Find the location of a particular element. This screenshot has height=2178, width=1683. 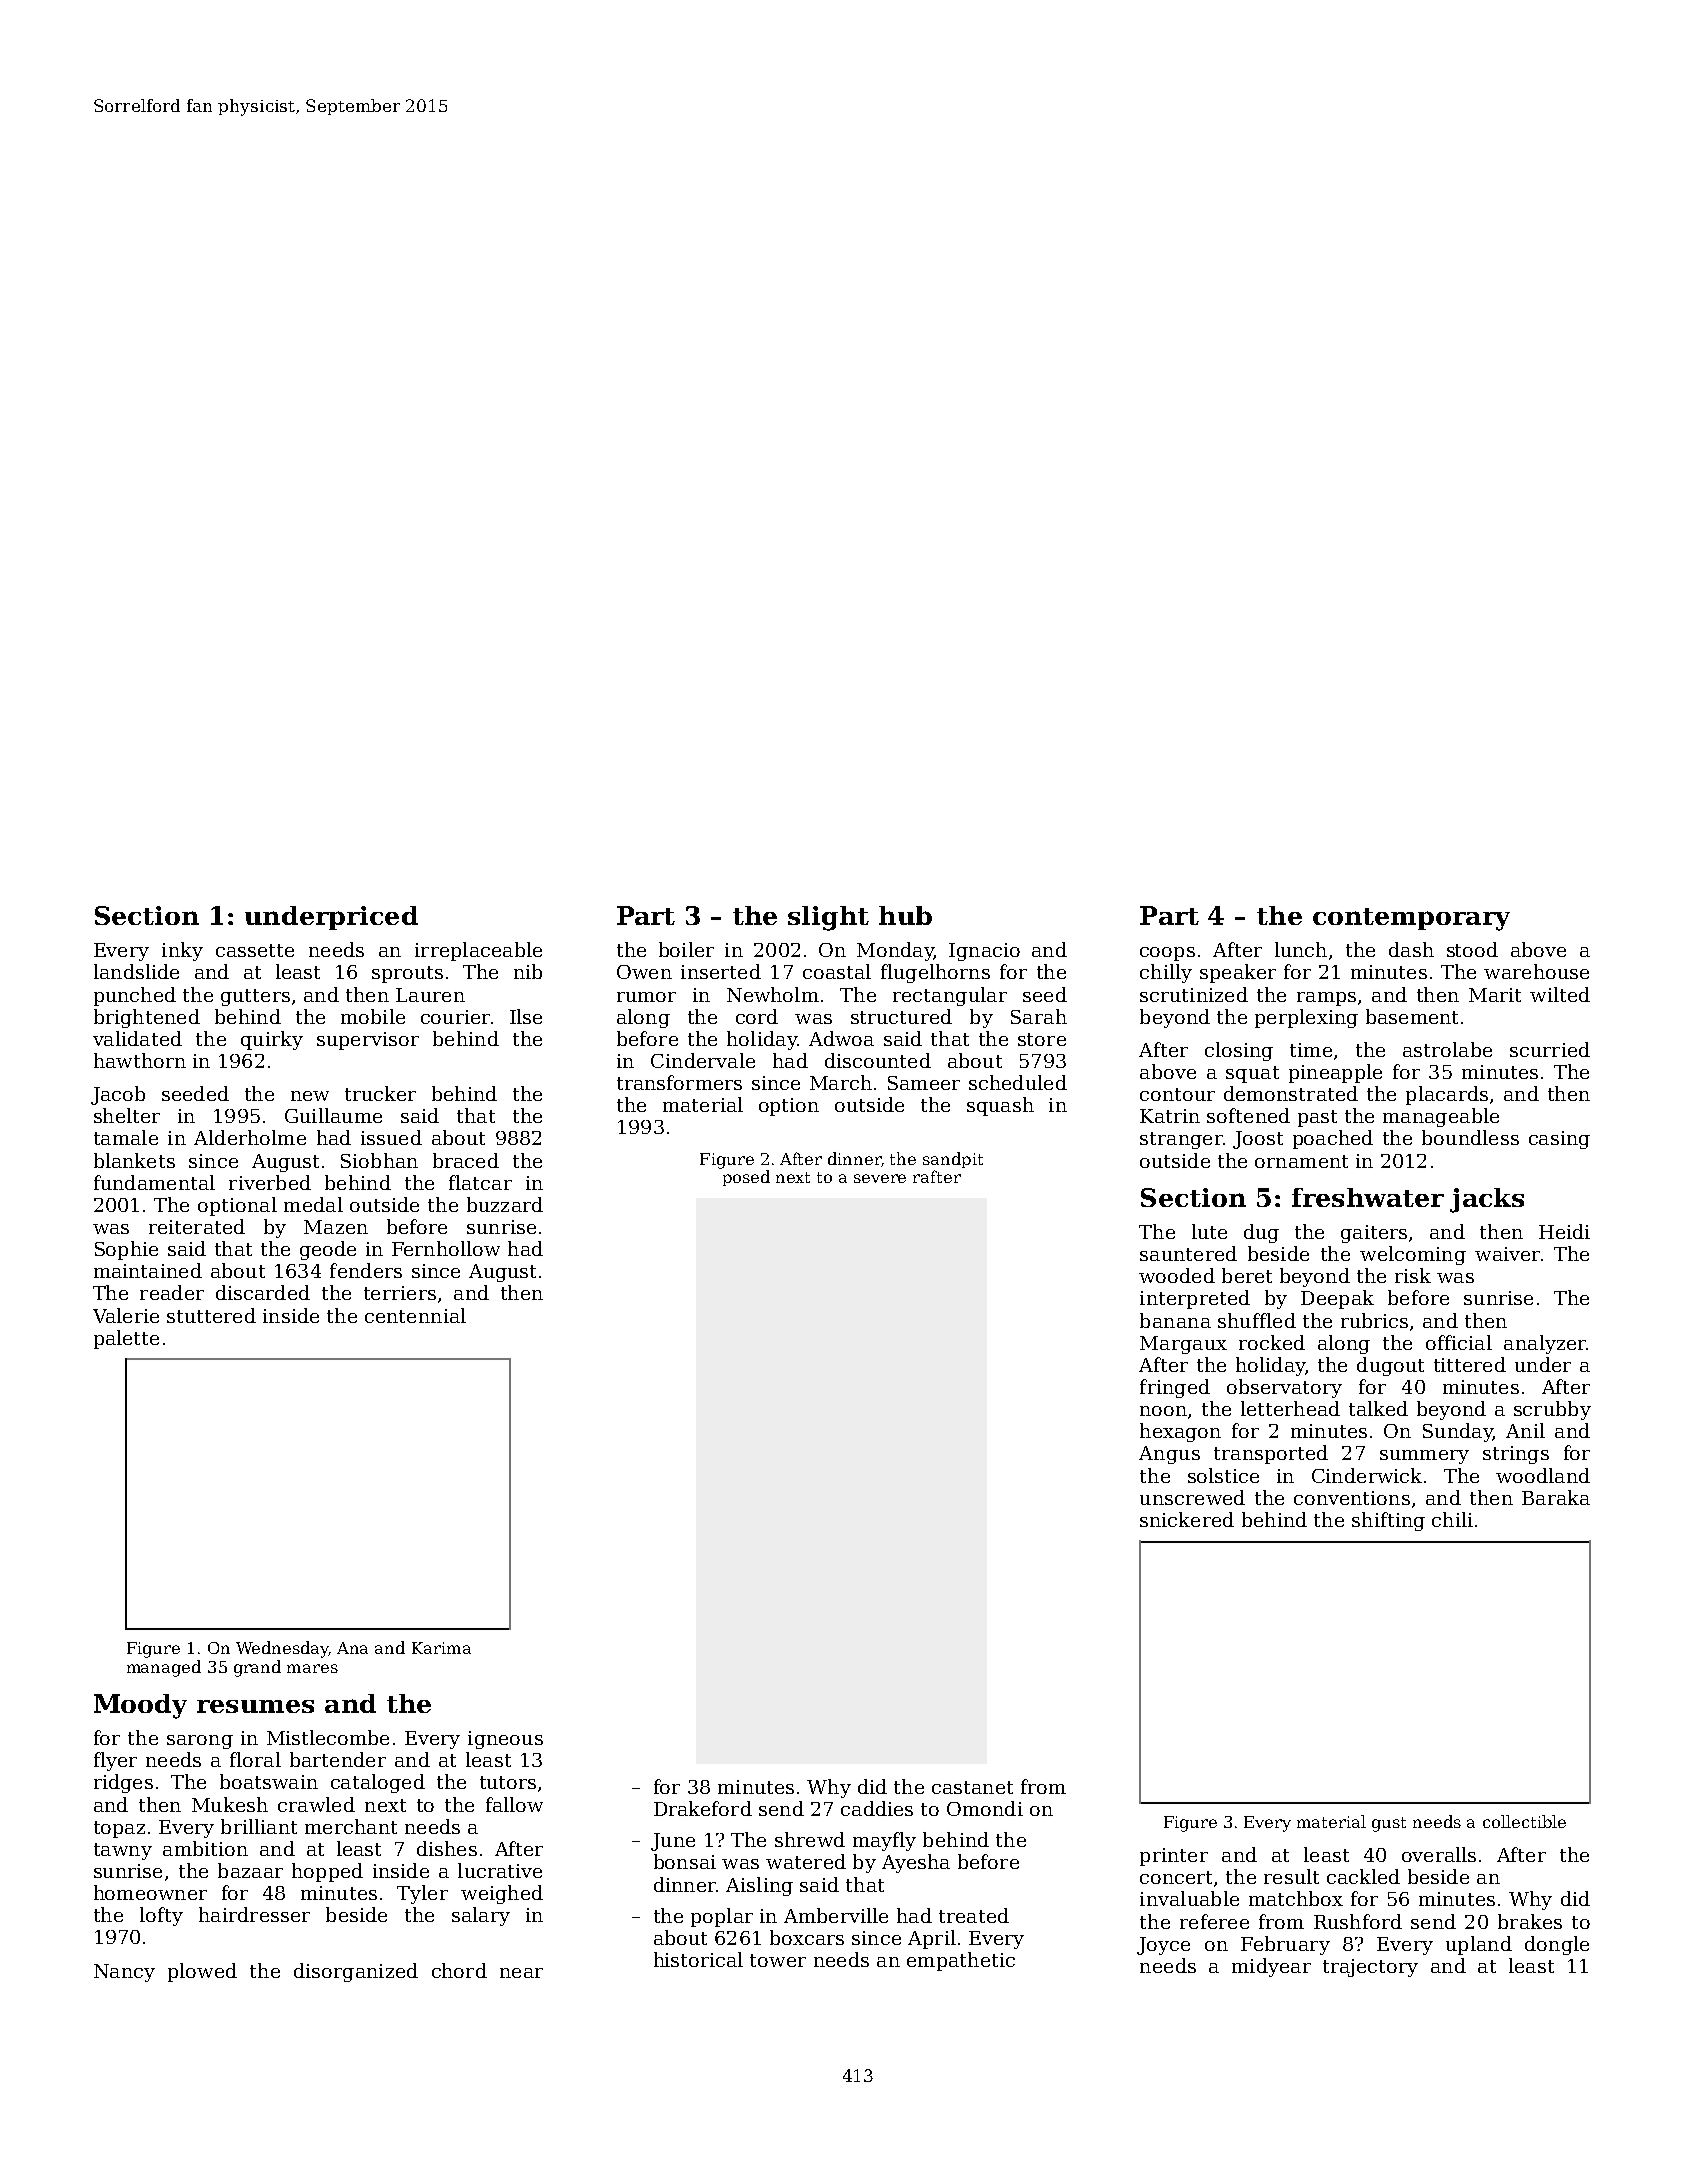

Nancy is located at coordinates (124, 1973).
